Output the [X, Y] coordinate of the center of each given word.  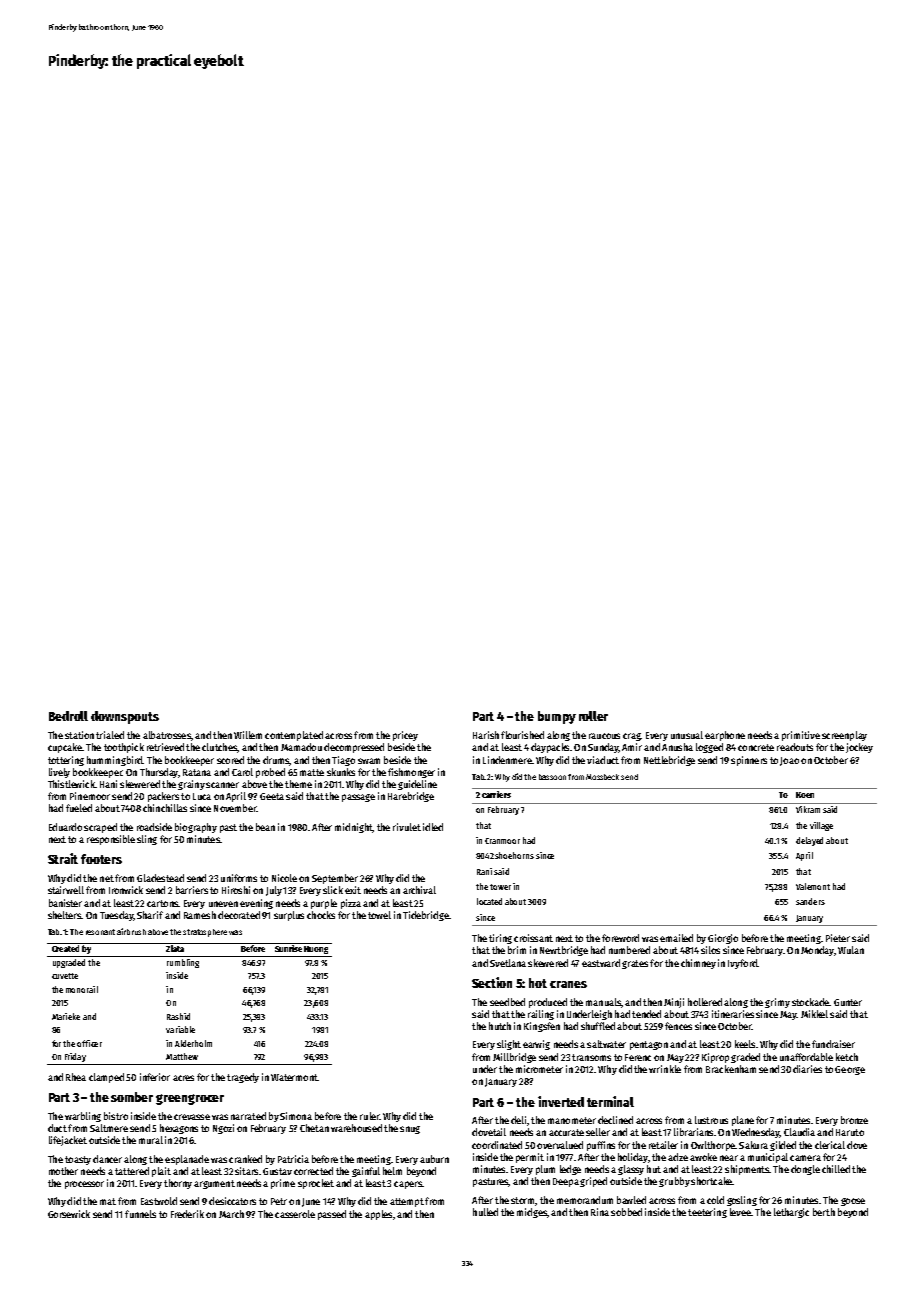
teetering [707, 1213]
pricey [405, 736]
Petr [279, 1201]
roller [593, 716]
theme [298, 784]
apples [378, 1215]
